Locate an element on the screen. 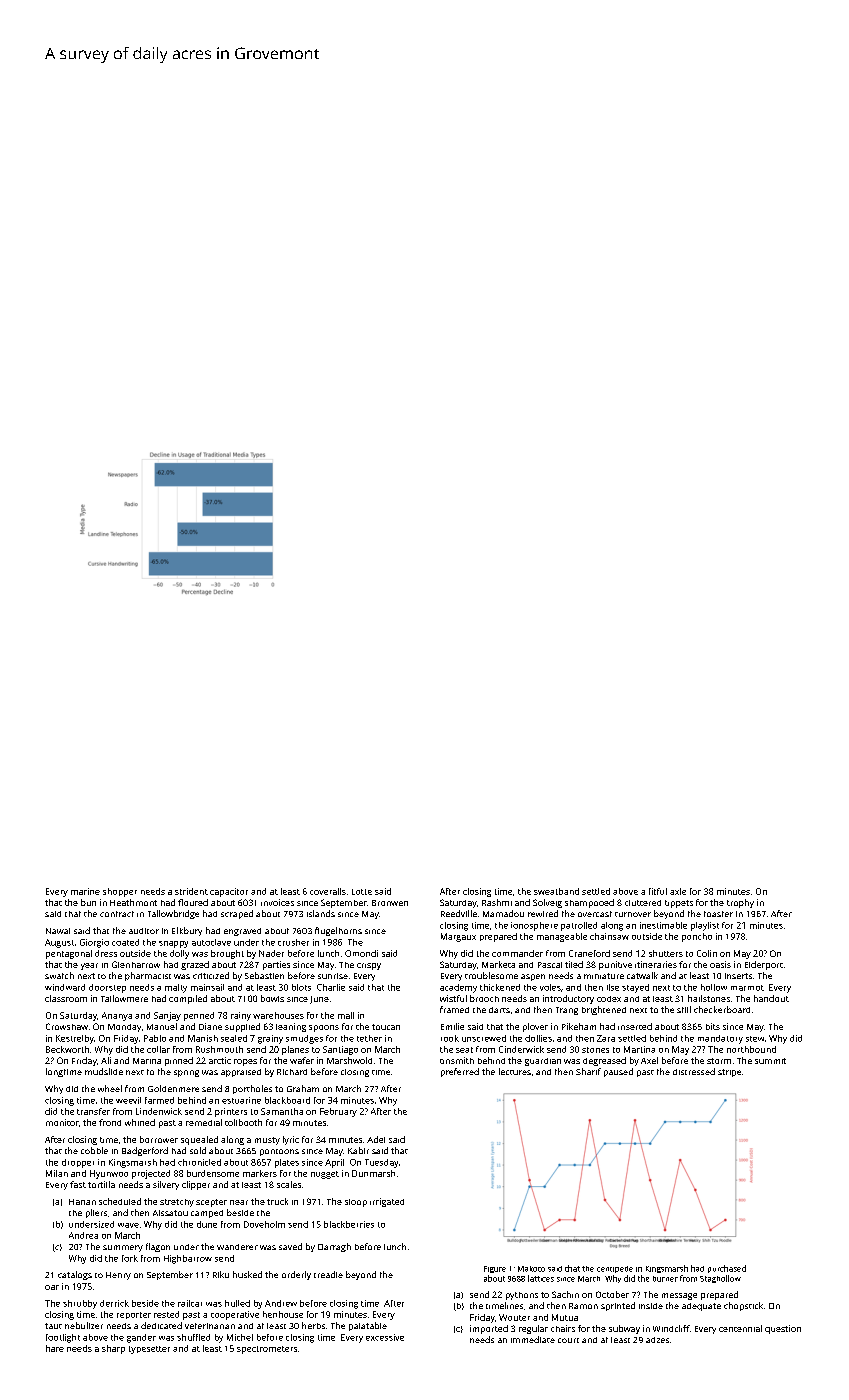 The image size is (849, 1400). excessive is located at coordinates (385, 1337).
